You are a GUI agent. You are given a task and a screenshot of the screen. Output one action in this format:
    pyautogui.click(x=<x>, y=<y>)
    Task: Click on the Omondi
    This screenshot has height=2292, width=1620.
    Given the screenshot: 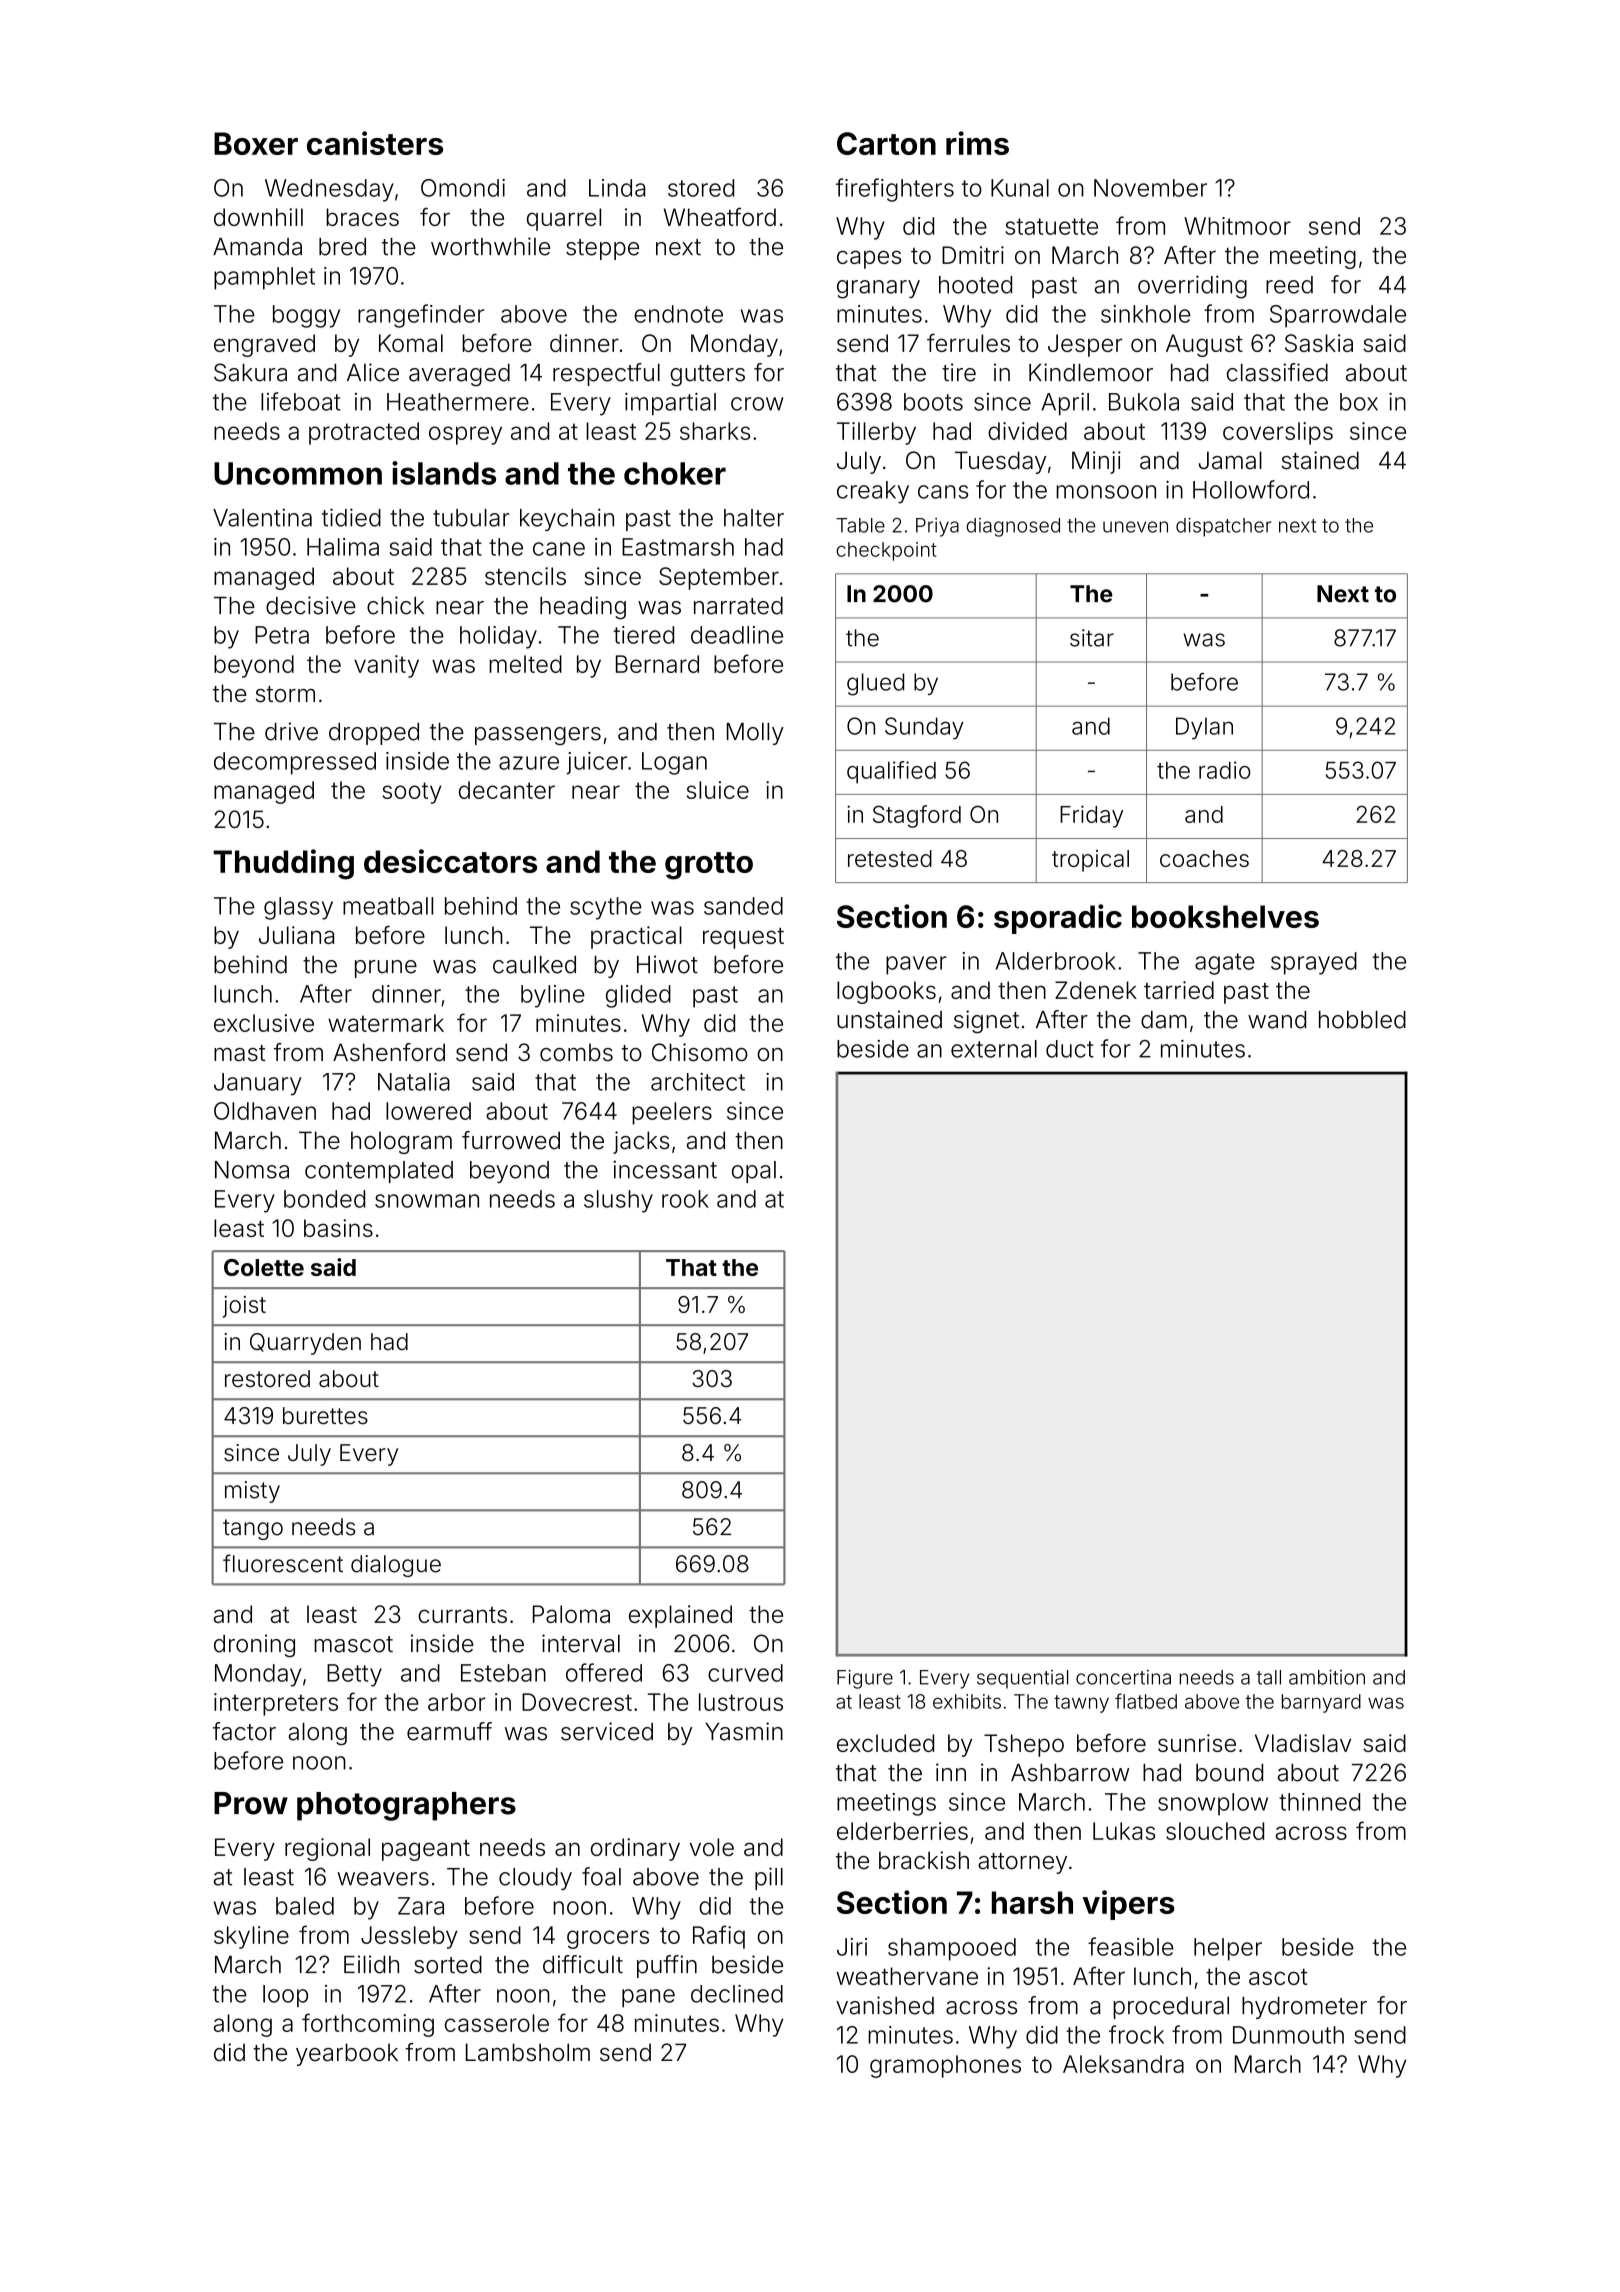 What is the action you would take?
    pyautogui.click(x=463, y=188)
